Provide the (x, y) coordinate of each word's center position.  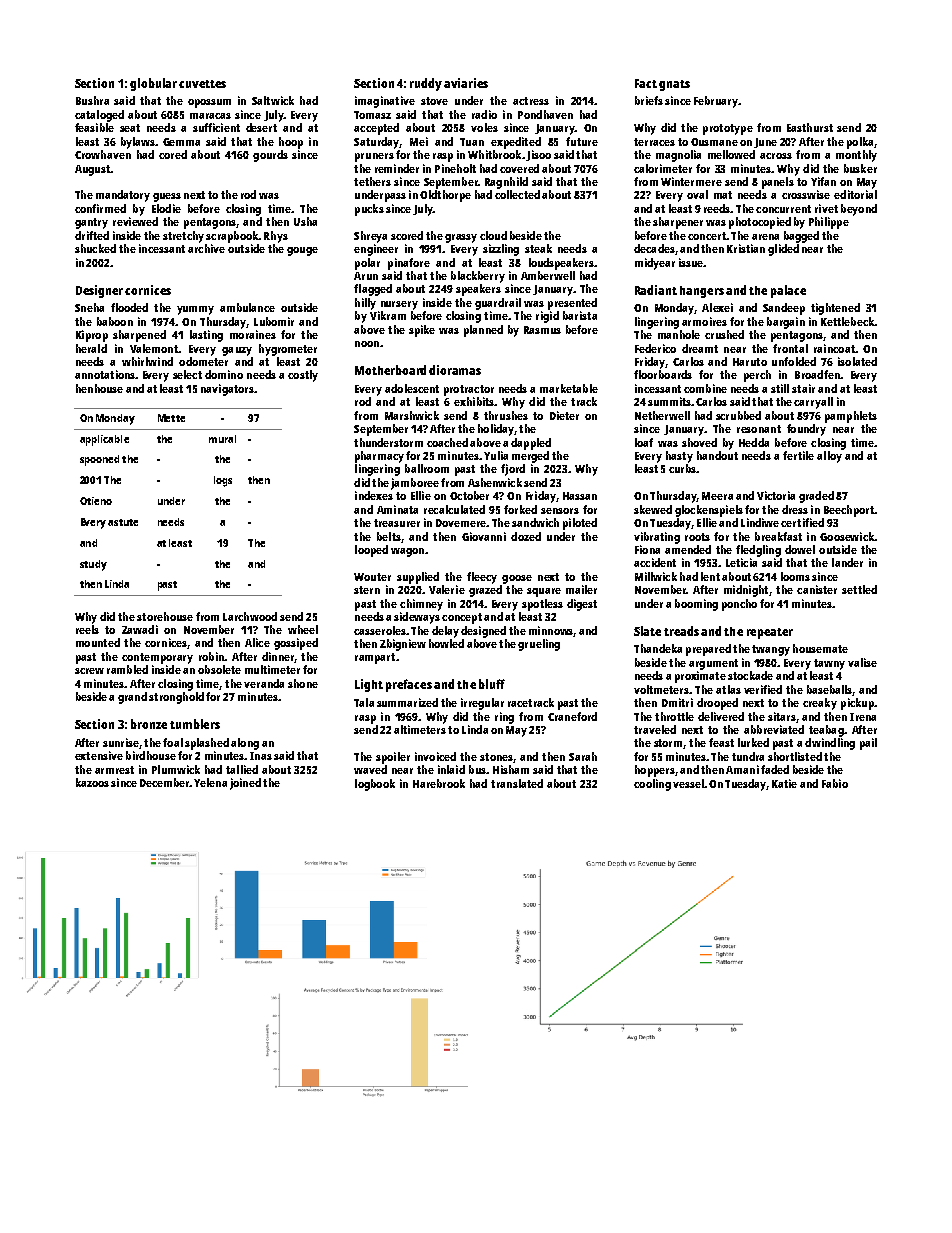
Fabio (835, 783)
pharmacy (379, 457)
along (245, 744)
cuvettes (202, 84)
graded (816, 497)
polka (860, 143)
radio (484, 114)
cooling (652, 785)
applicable (104, 440)
